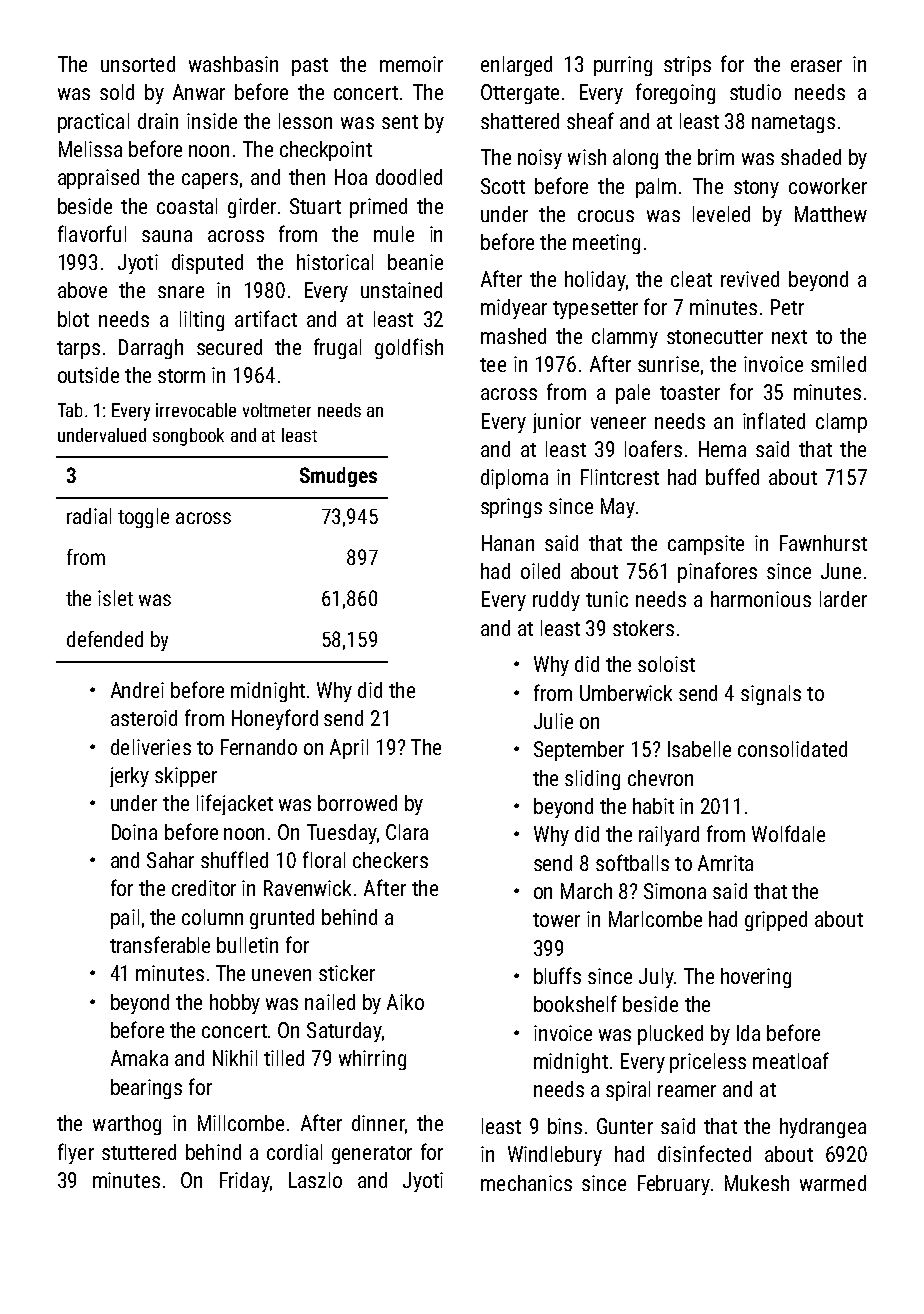  I want to click on Friday, so click(244, 1182).
